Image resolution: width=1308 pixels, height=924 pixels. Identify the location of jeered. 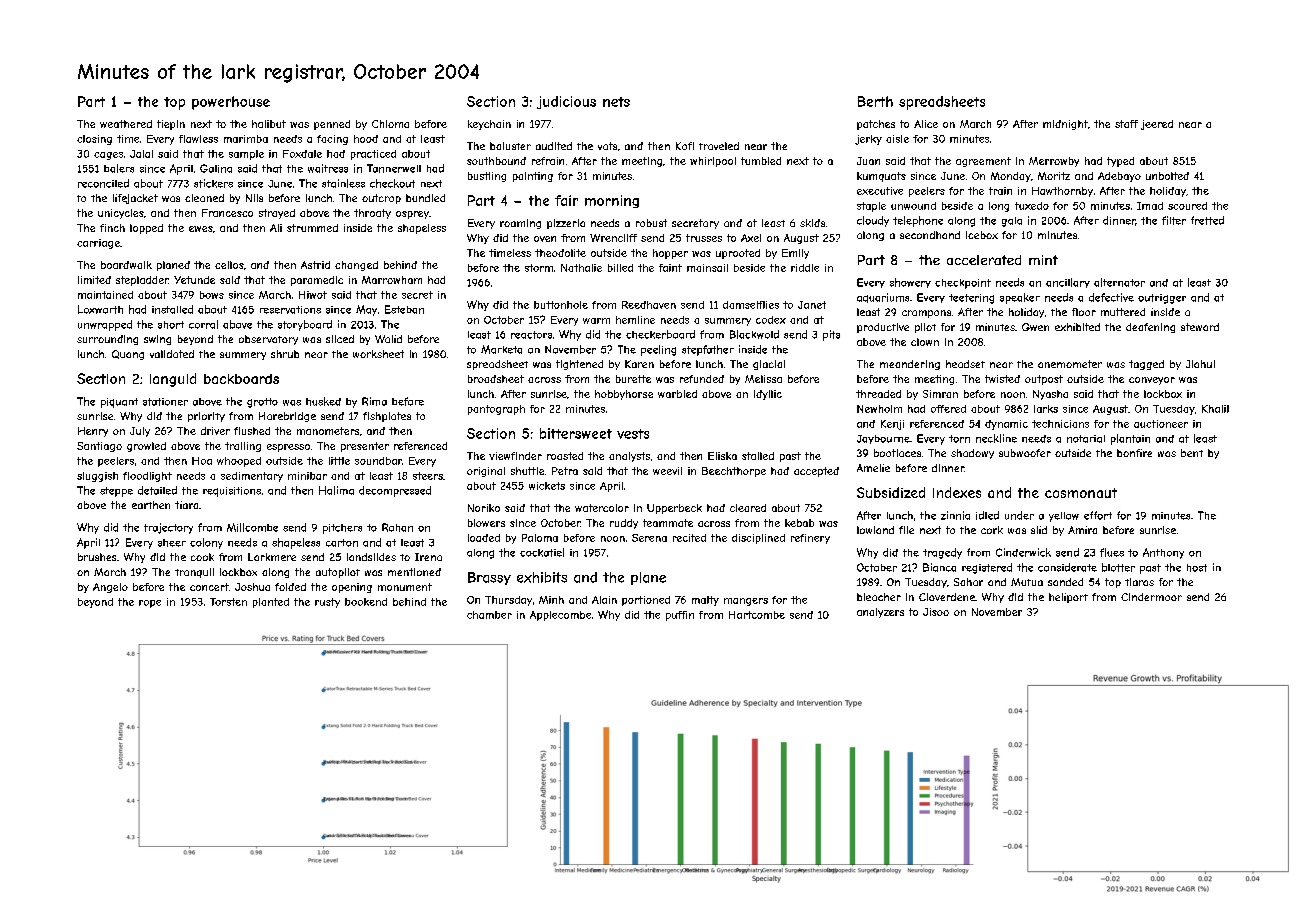
(1157, 125).
